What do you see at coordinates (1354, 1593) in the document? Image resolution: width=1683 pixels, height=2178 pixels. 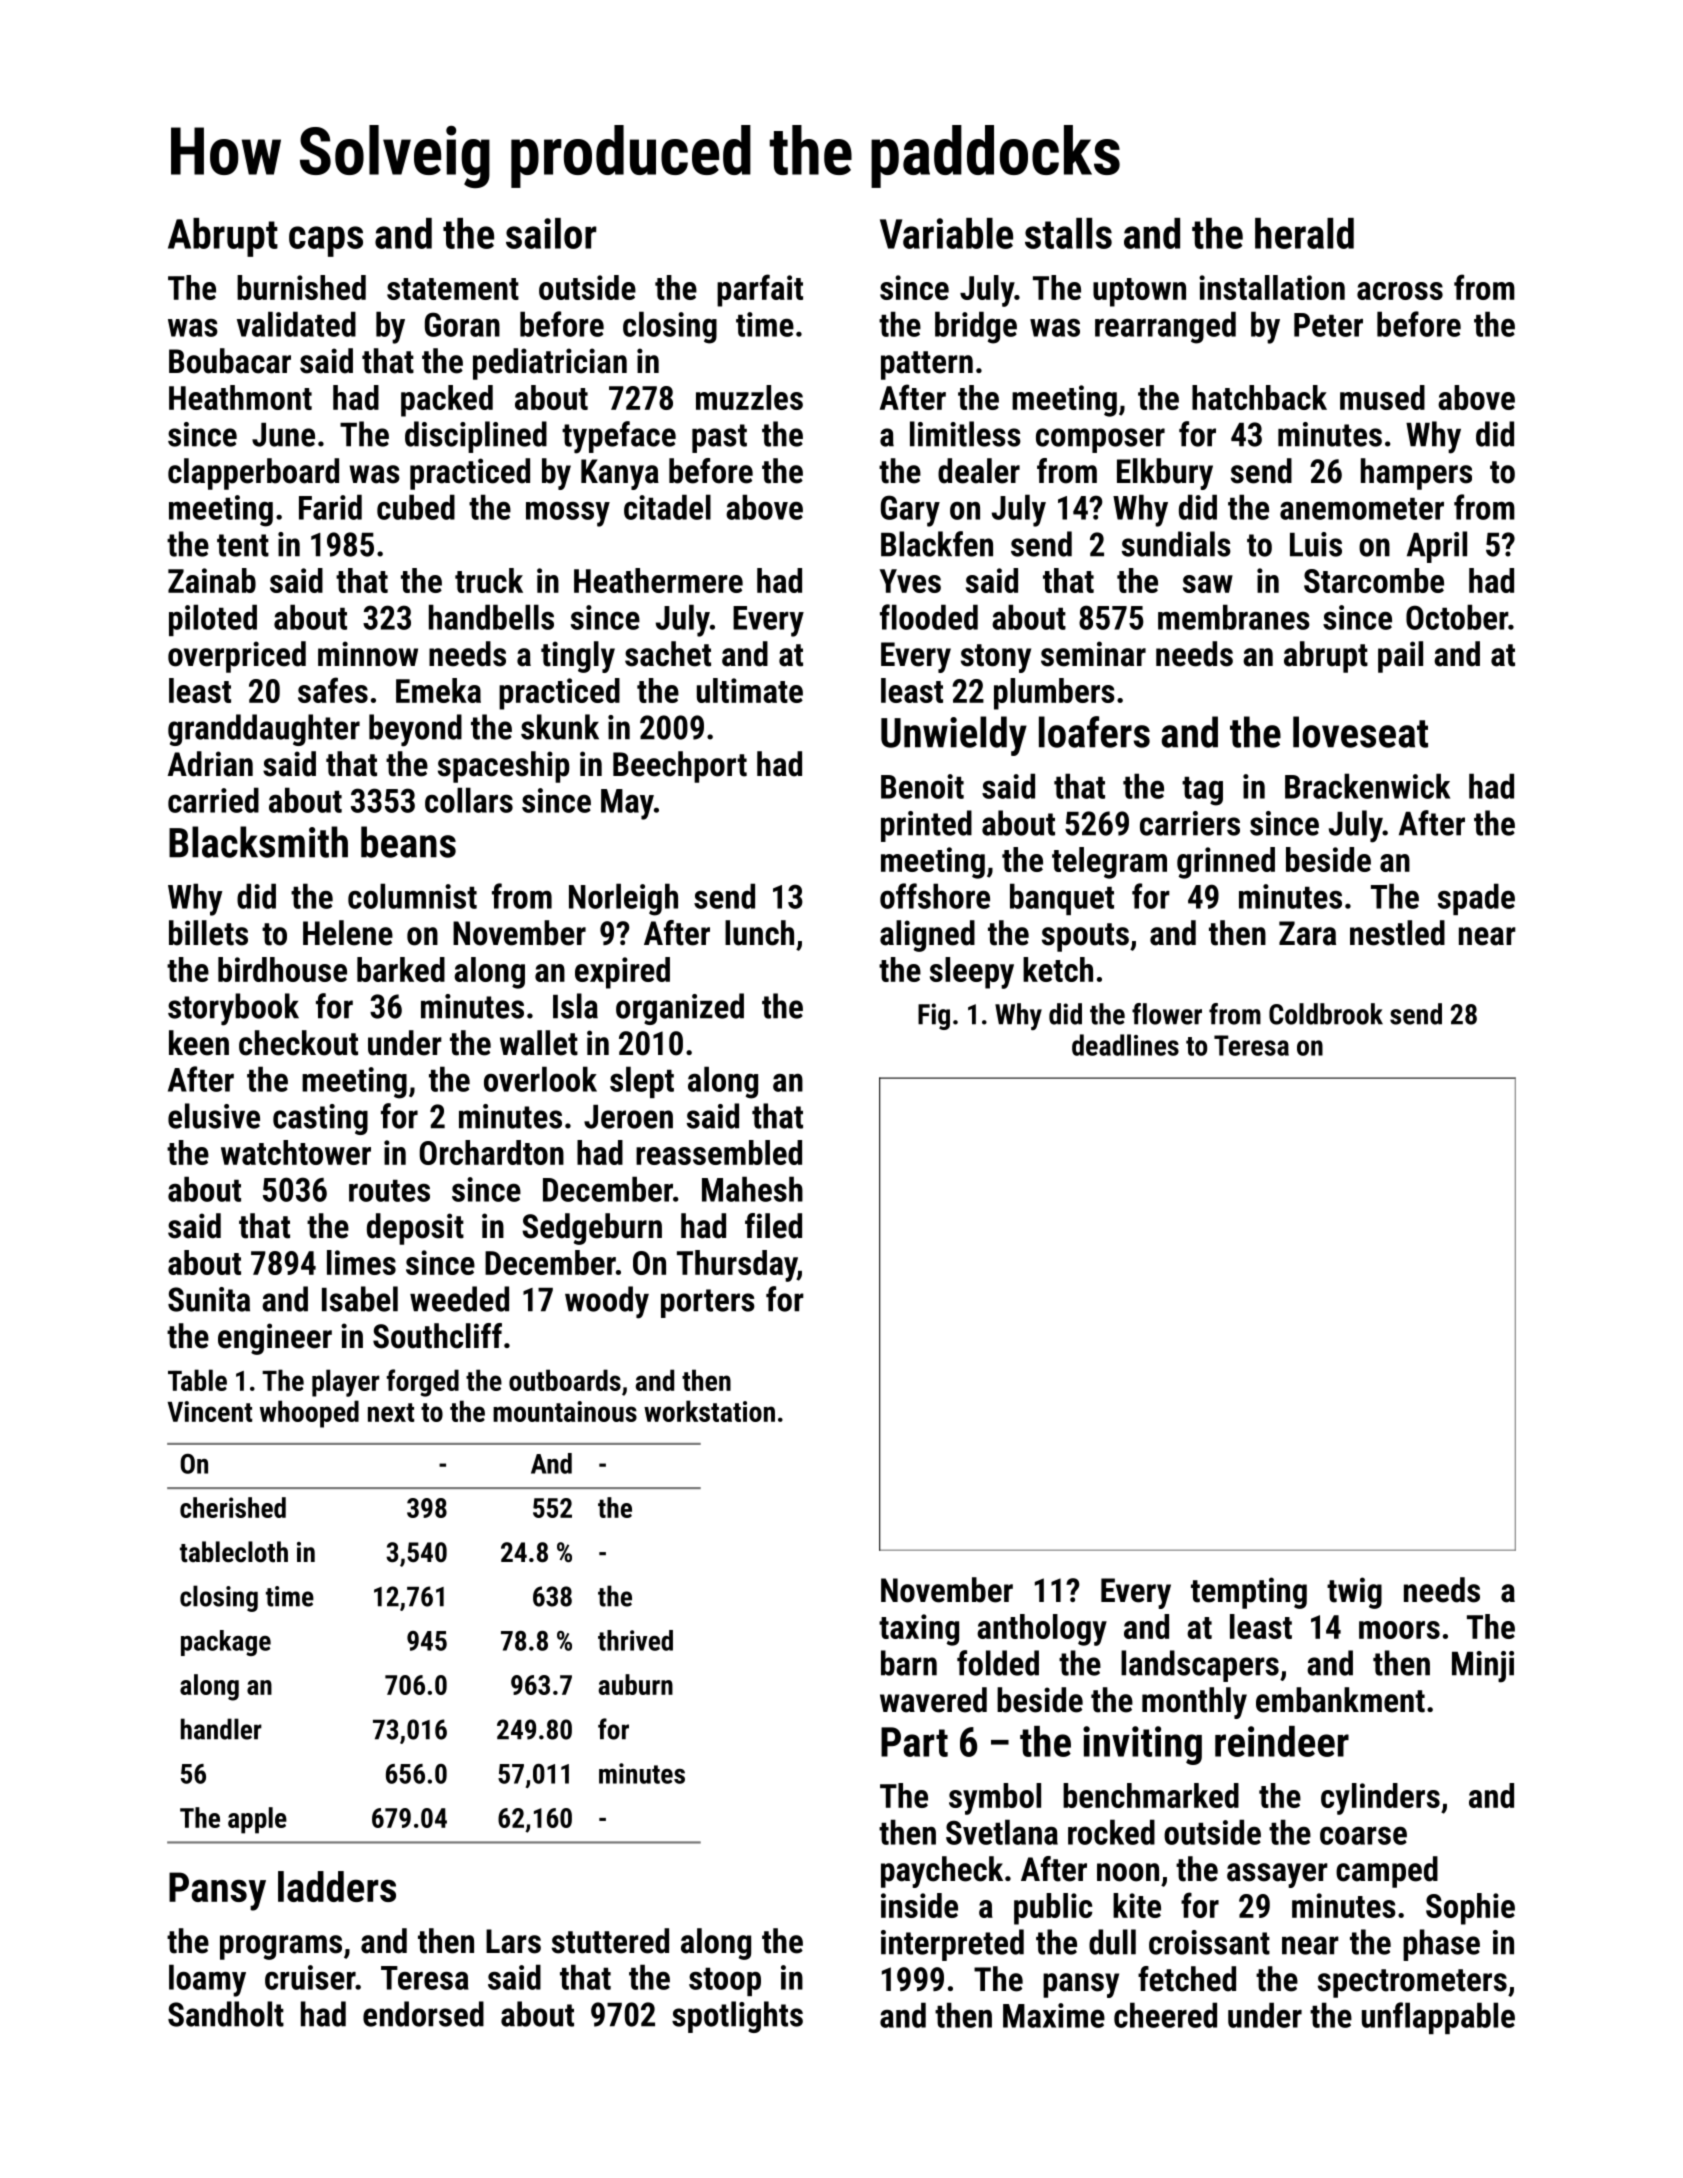 I see `twig` at bounding box center [1354, 1593].
